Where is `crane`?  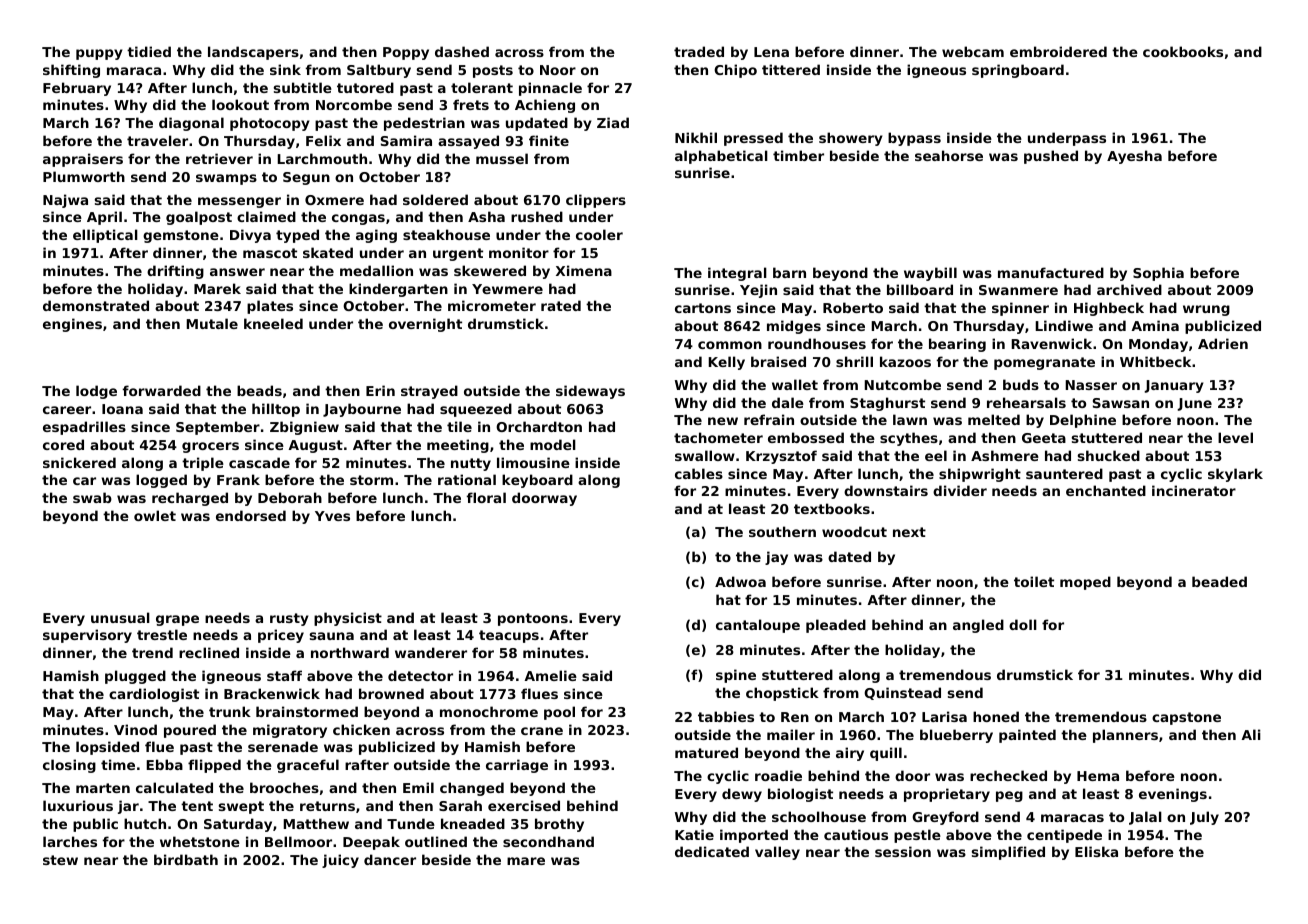 crane is located at coordinates (542, 731).
